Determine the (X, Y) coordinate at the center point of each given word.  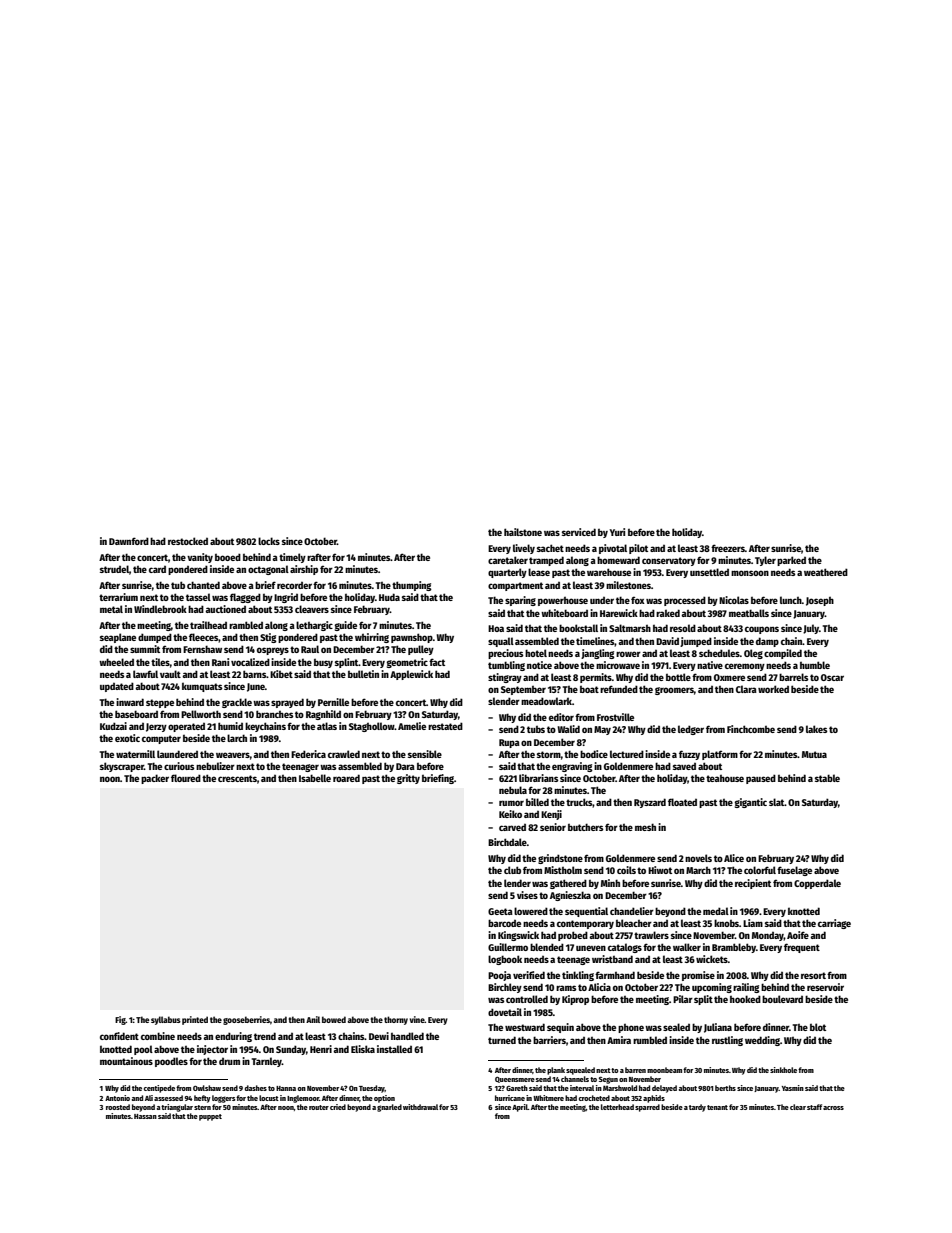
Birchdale (507, 842)
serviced (579, 532)
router (319, 1107)
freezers (728, 548)
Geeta (500, 911)
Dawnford (129, 541)
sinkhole (783, 1070)
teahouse (725, 778)
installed (394, 1049)
